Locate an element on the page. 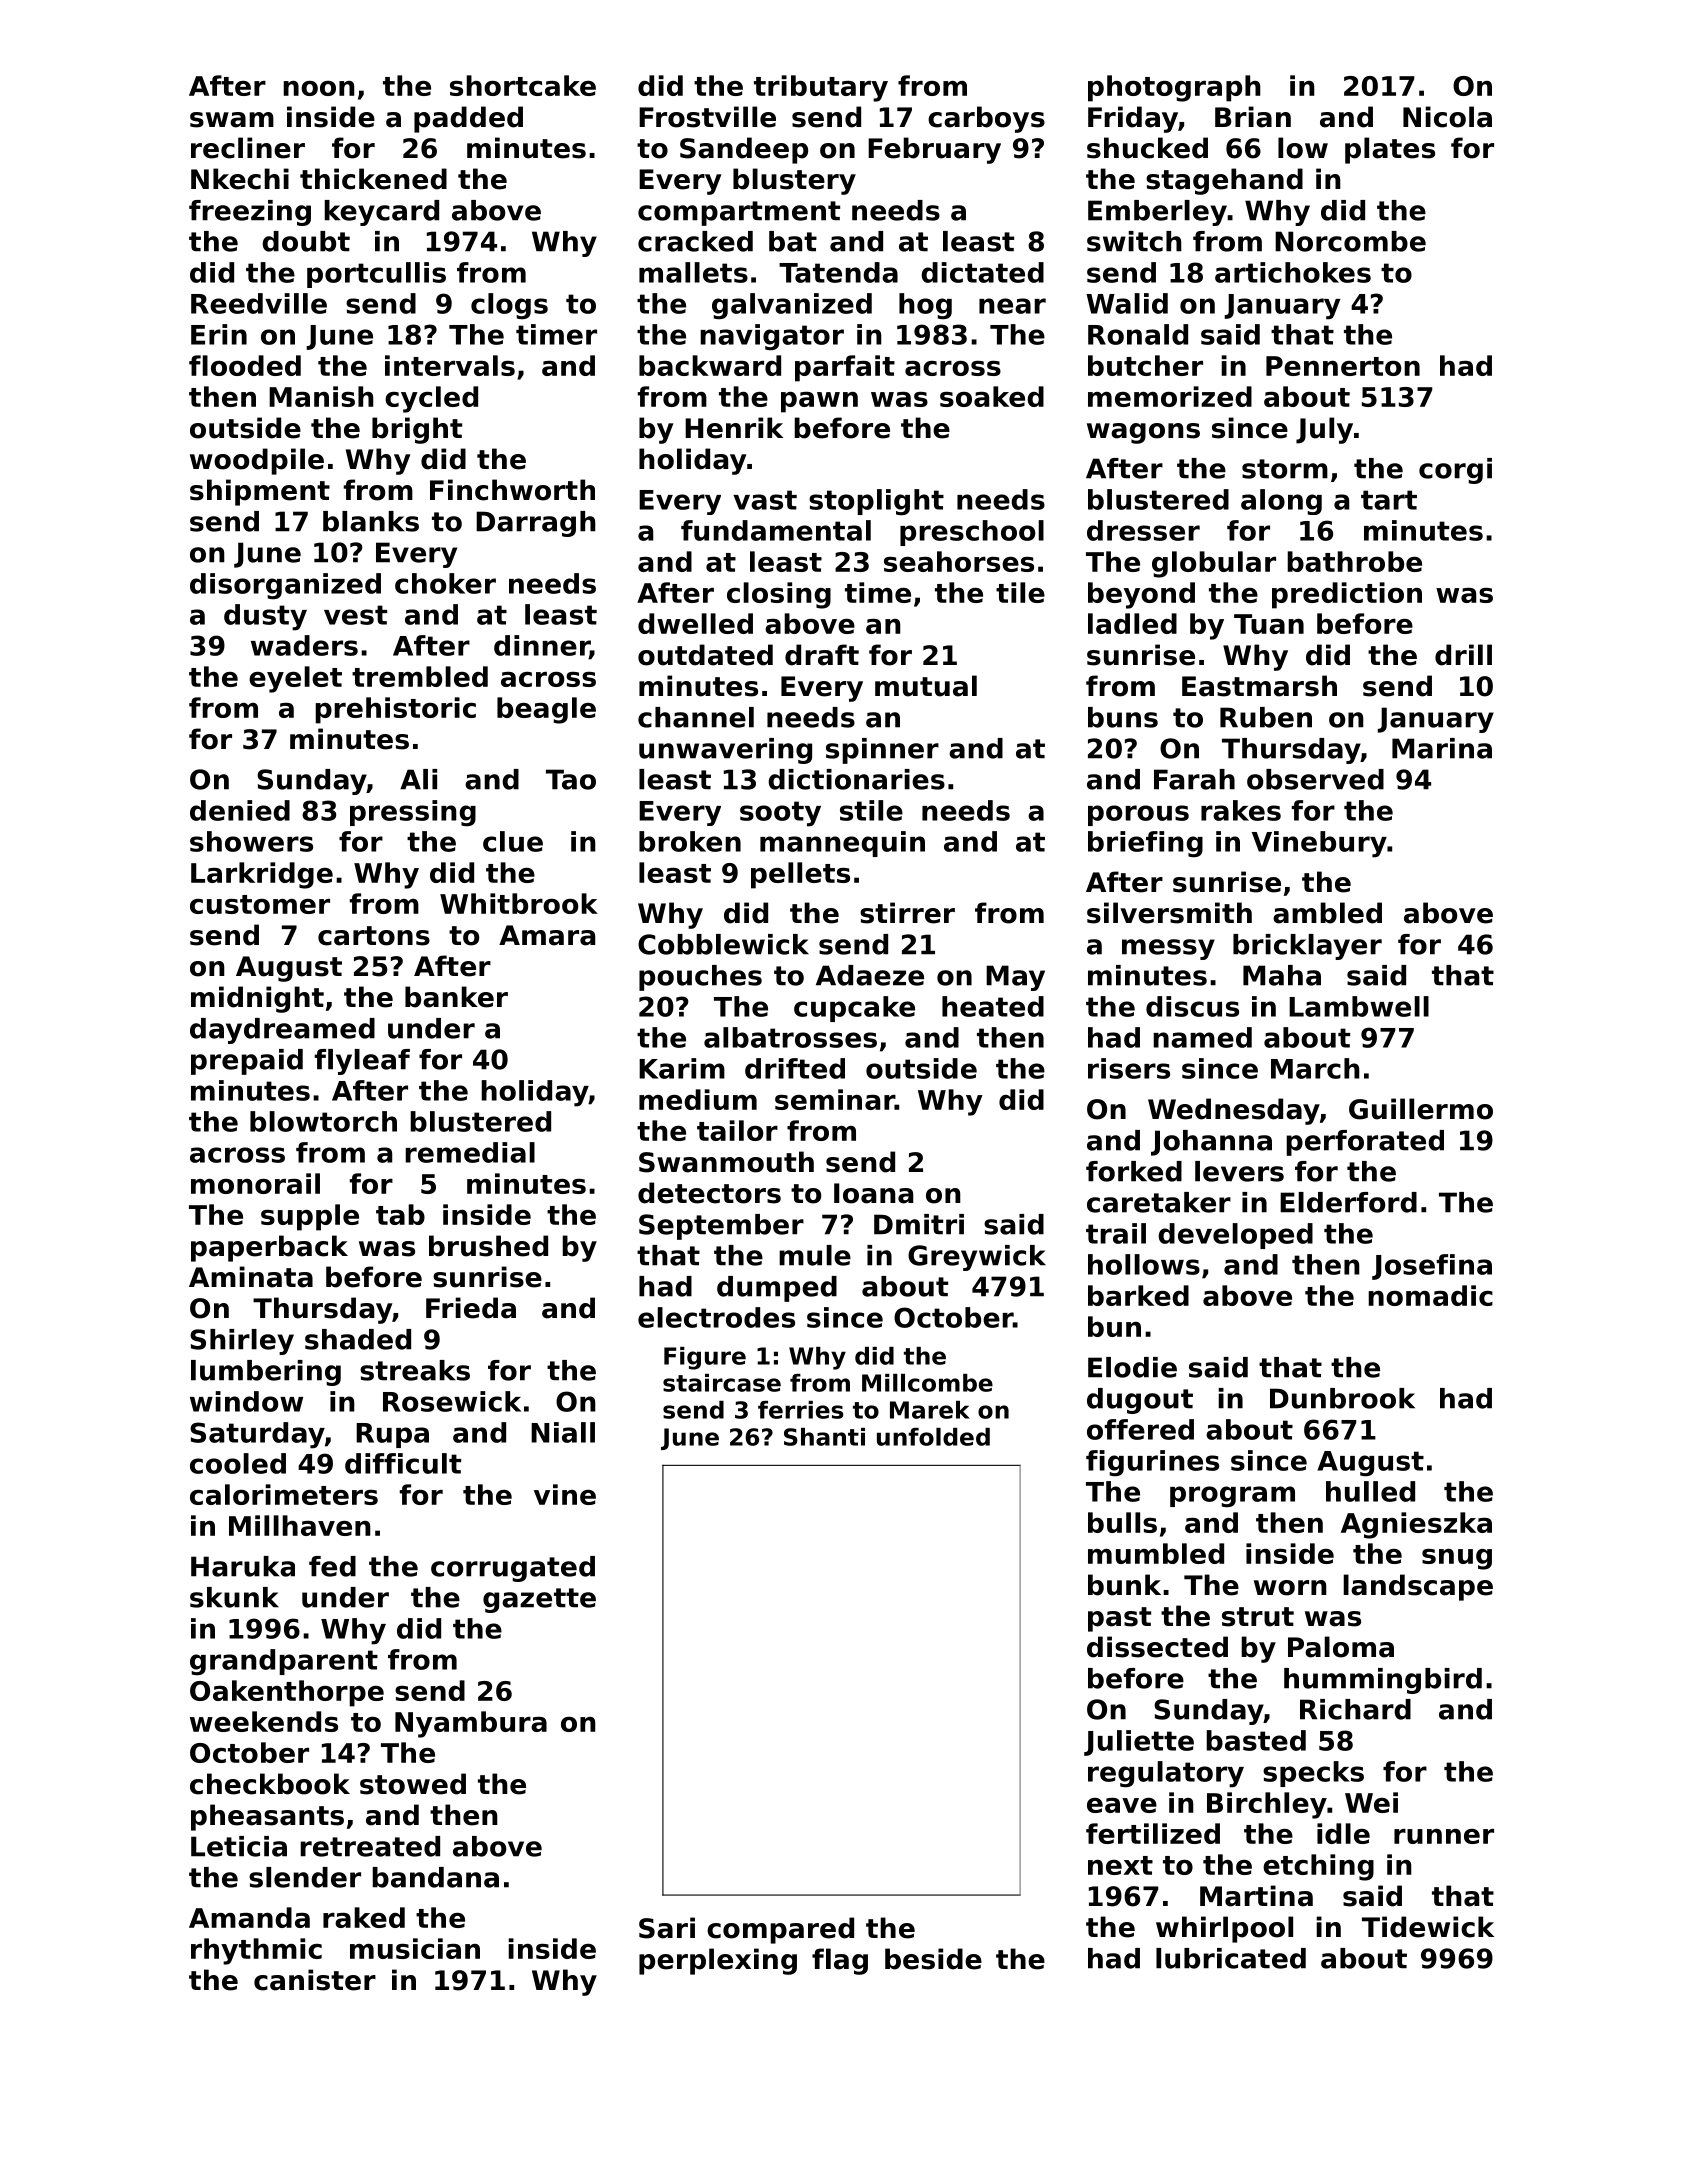 Image resolution: width=1683 pixels, height=2178 pixels. Marina is located at coordinates (1442, 748).
